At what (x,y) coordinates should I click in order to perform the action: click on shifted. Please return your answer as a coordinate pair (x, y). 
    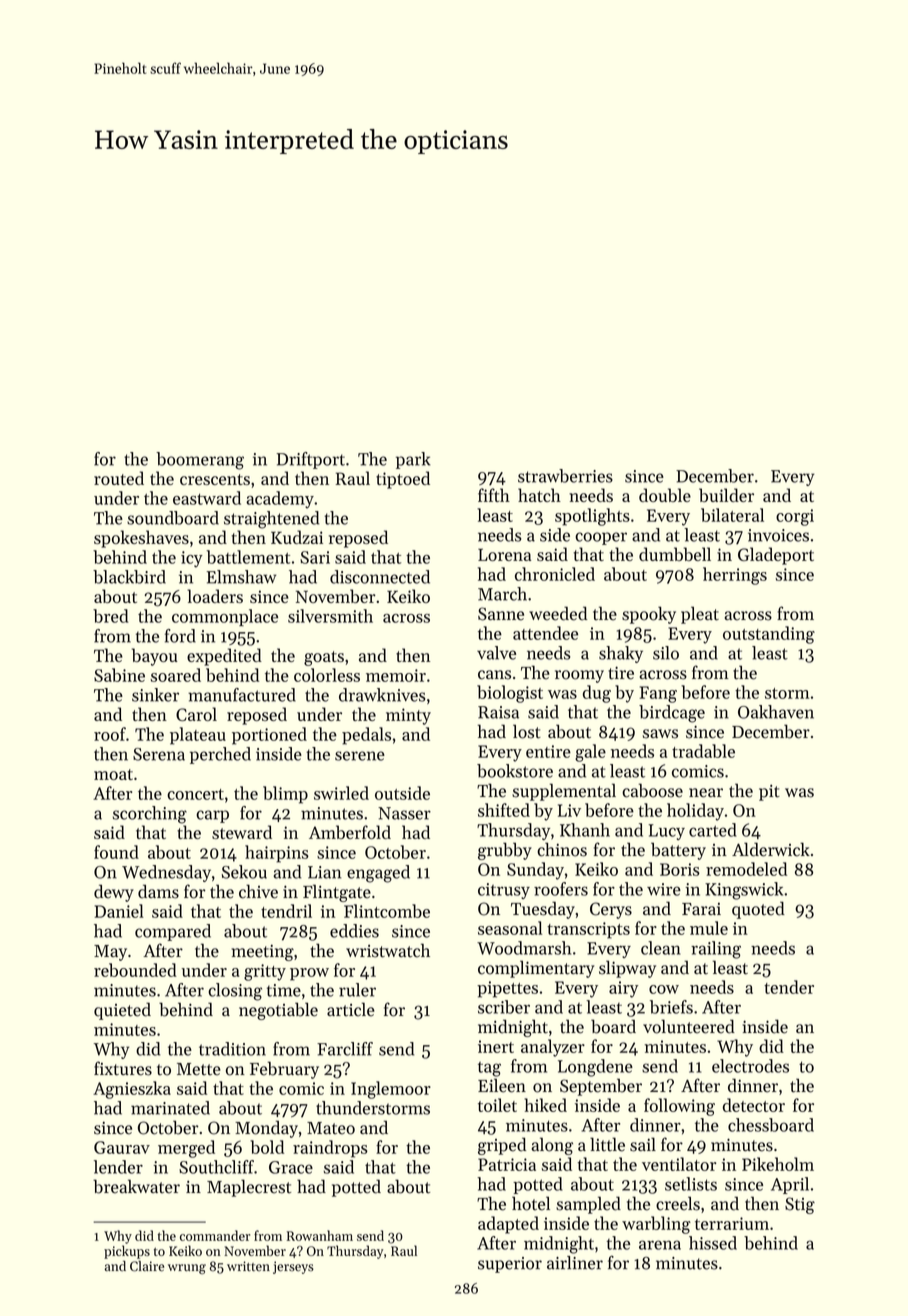
    Looking at the image, I should click on (504, 810).
